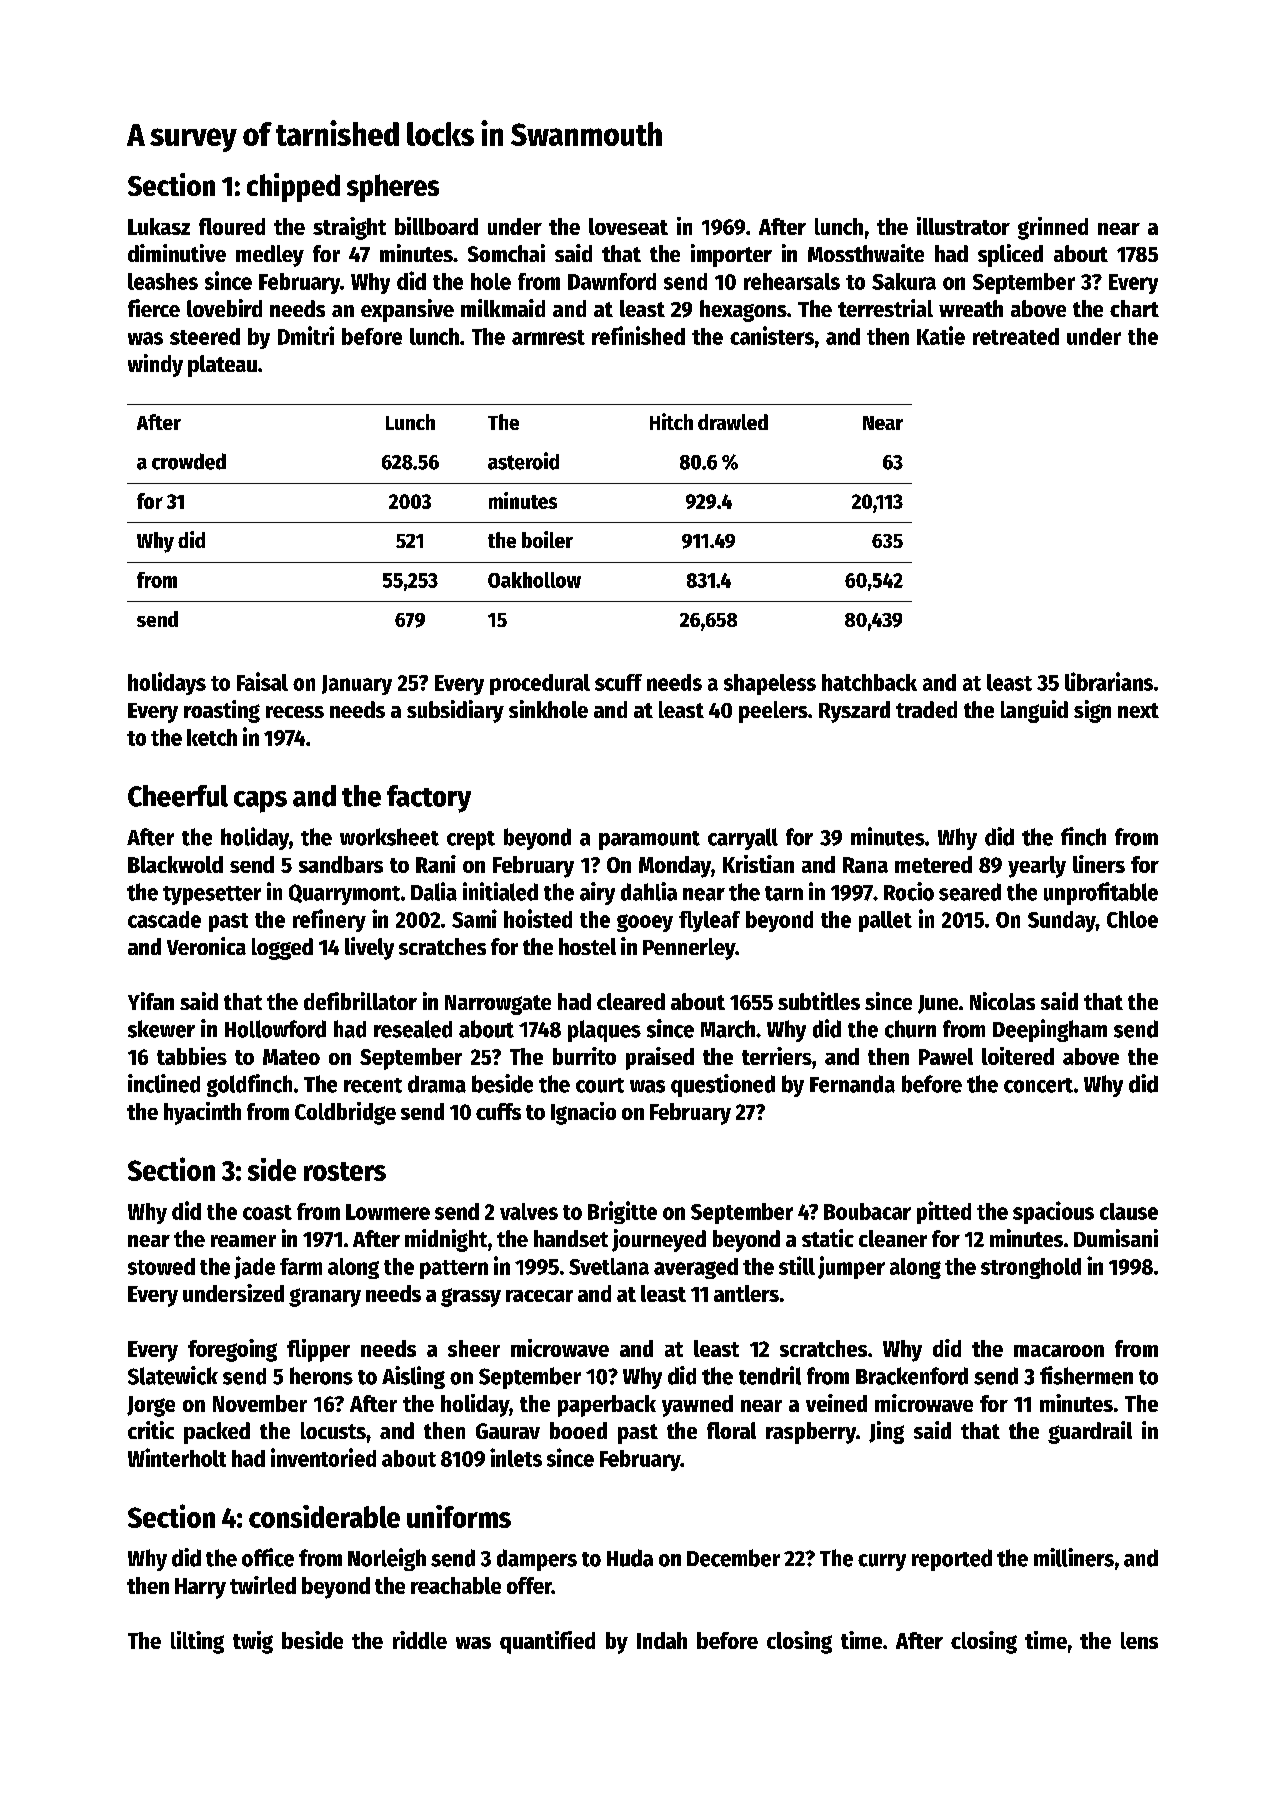  Describe the element at coordinates (1129, 1211) in the screenshot. I see `clause` at that location.
